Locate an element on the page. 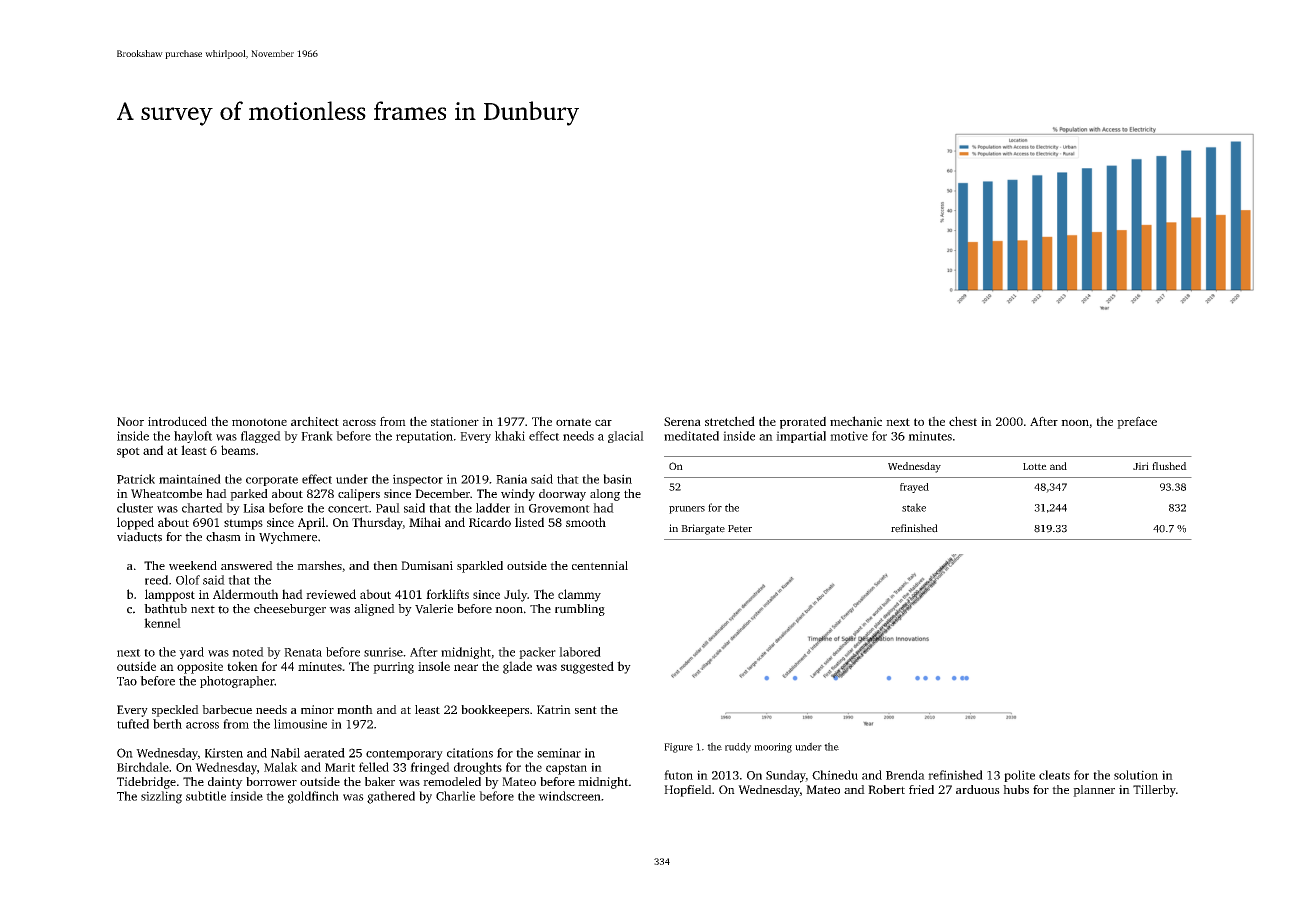 The image size is (1308, 924). answered is located at coordinates (247, 565).
